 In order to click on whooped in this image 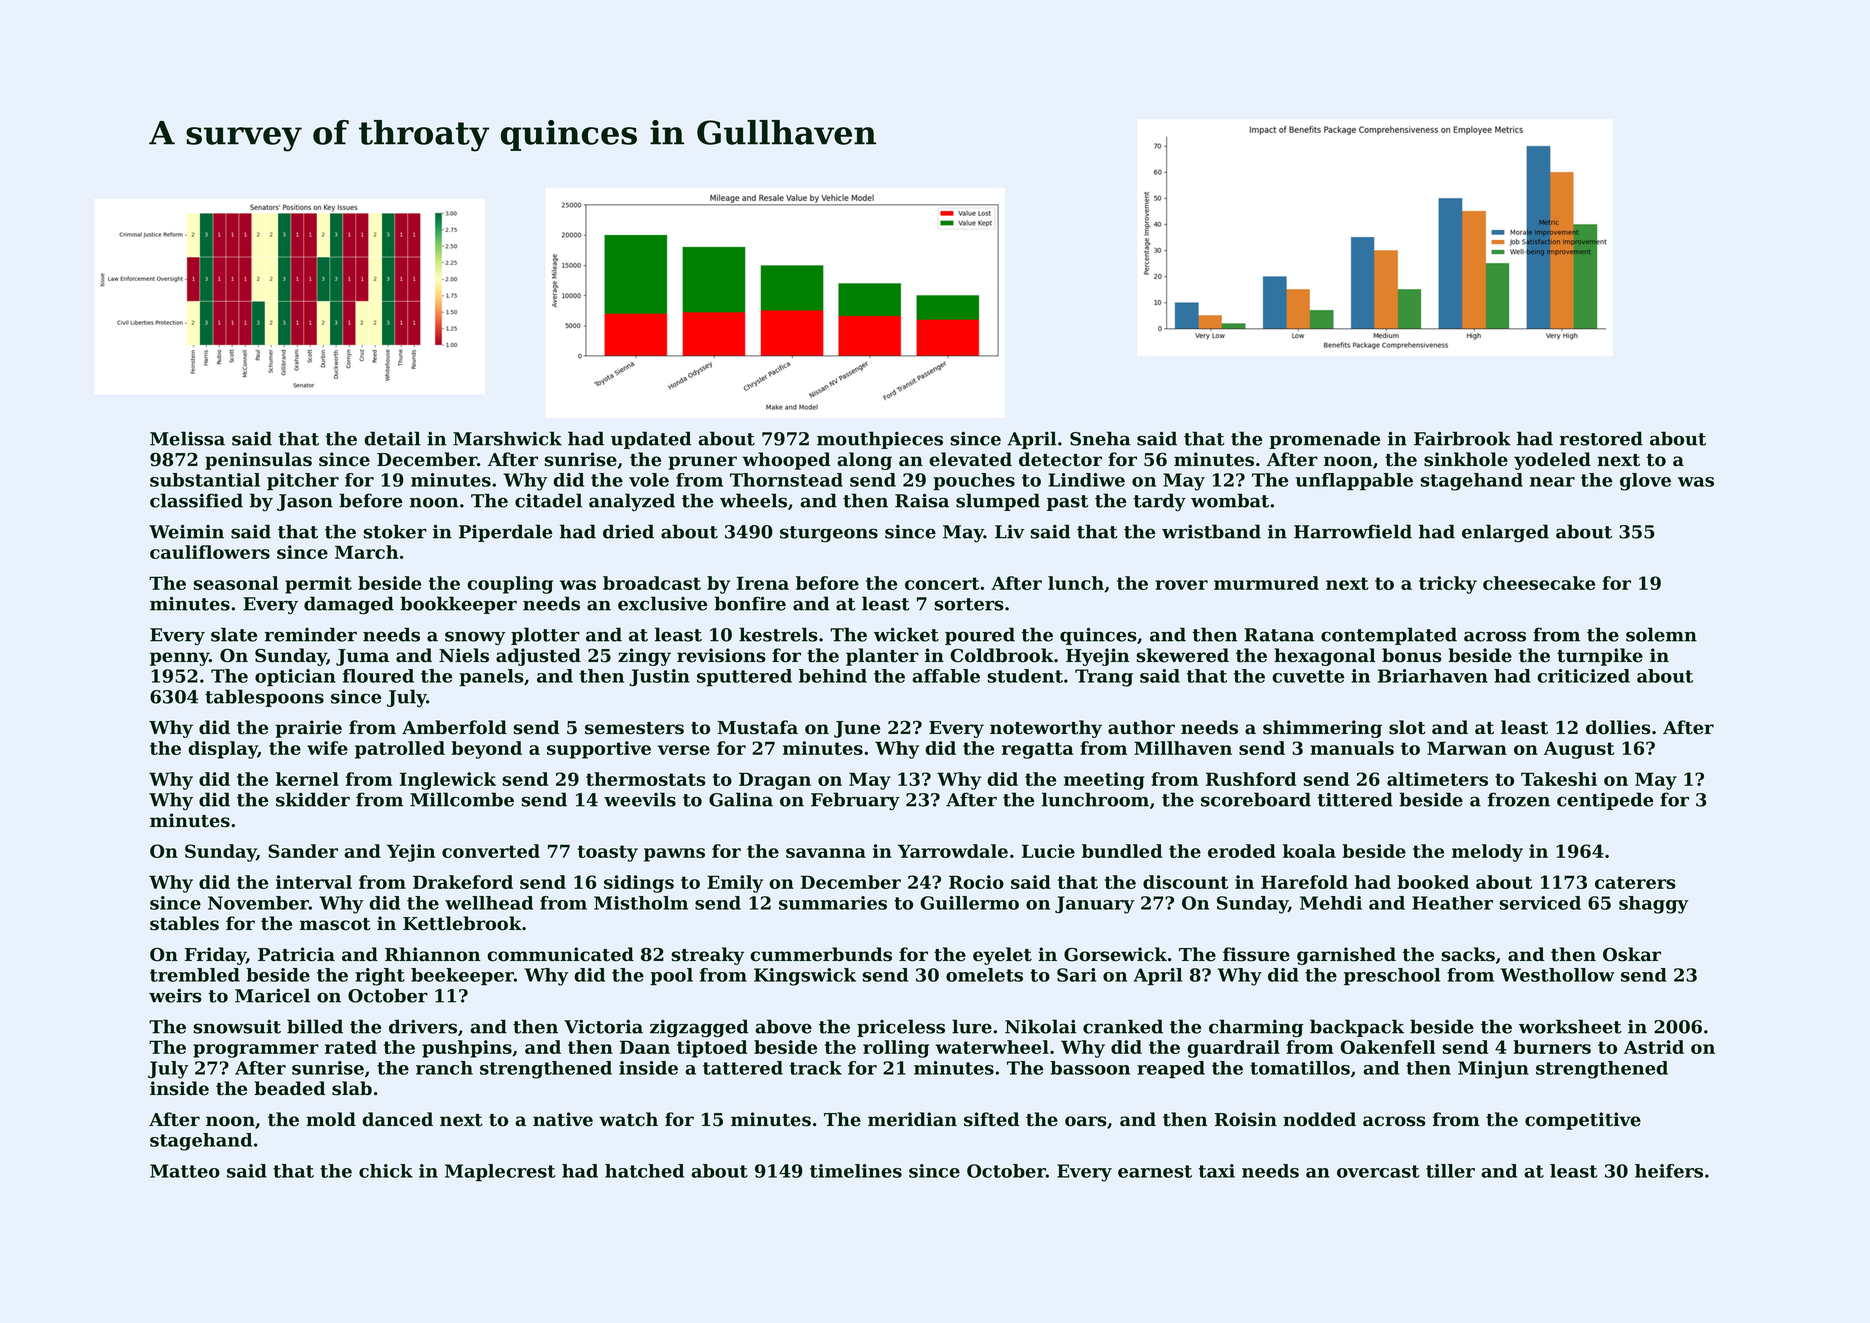, I will do `click(786, 461)`.
